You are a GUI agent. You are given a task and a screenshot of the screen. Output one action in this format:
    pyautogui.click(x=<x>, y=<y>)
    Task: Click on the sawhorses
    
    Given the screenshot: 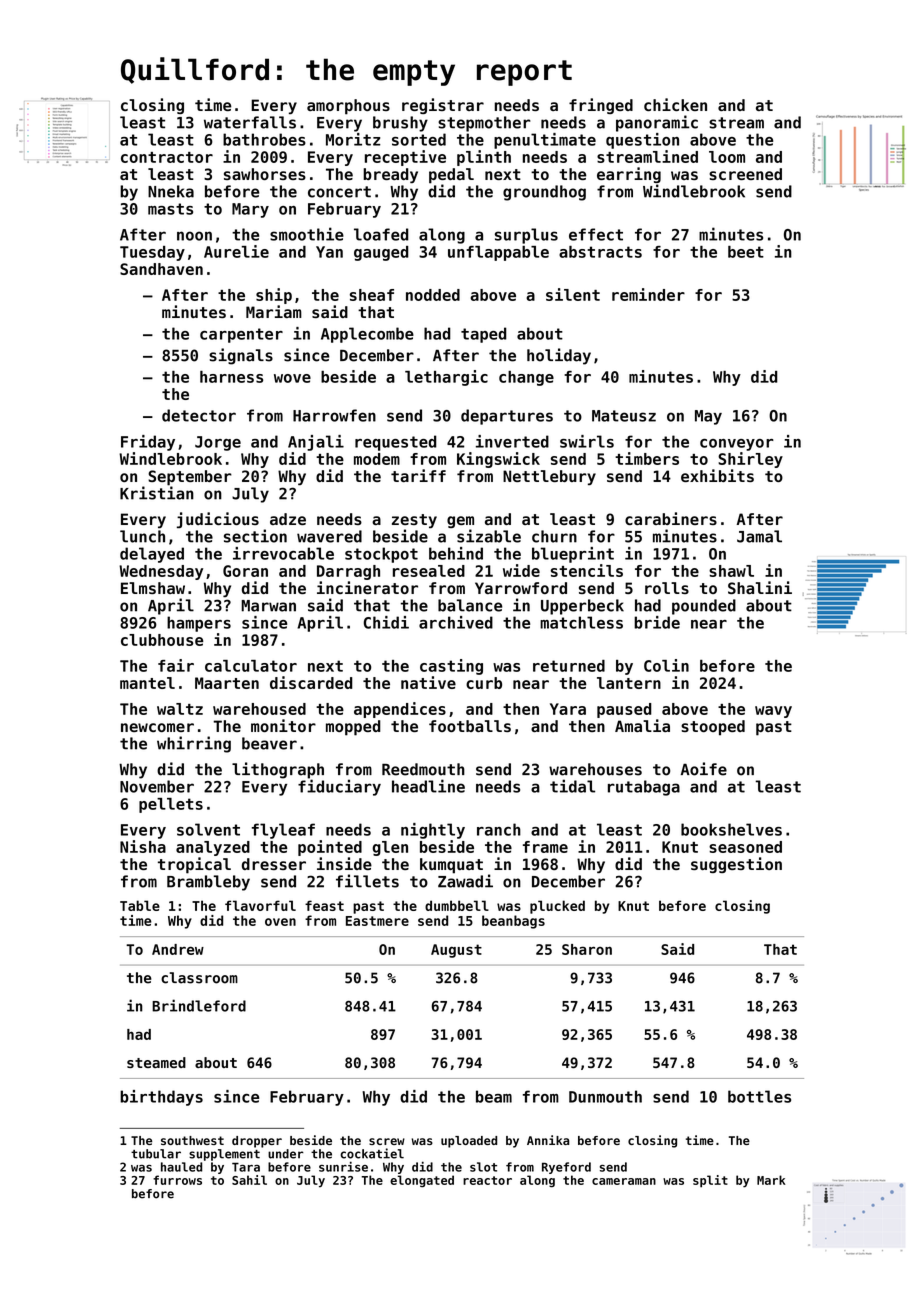 What is the action you would take?
    pyautogui.click(x=265, y=174)
